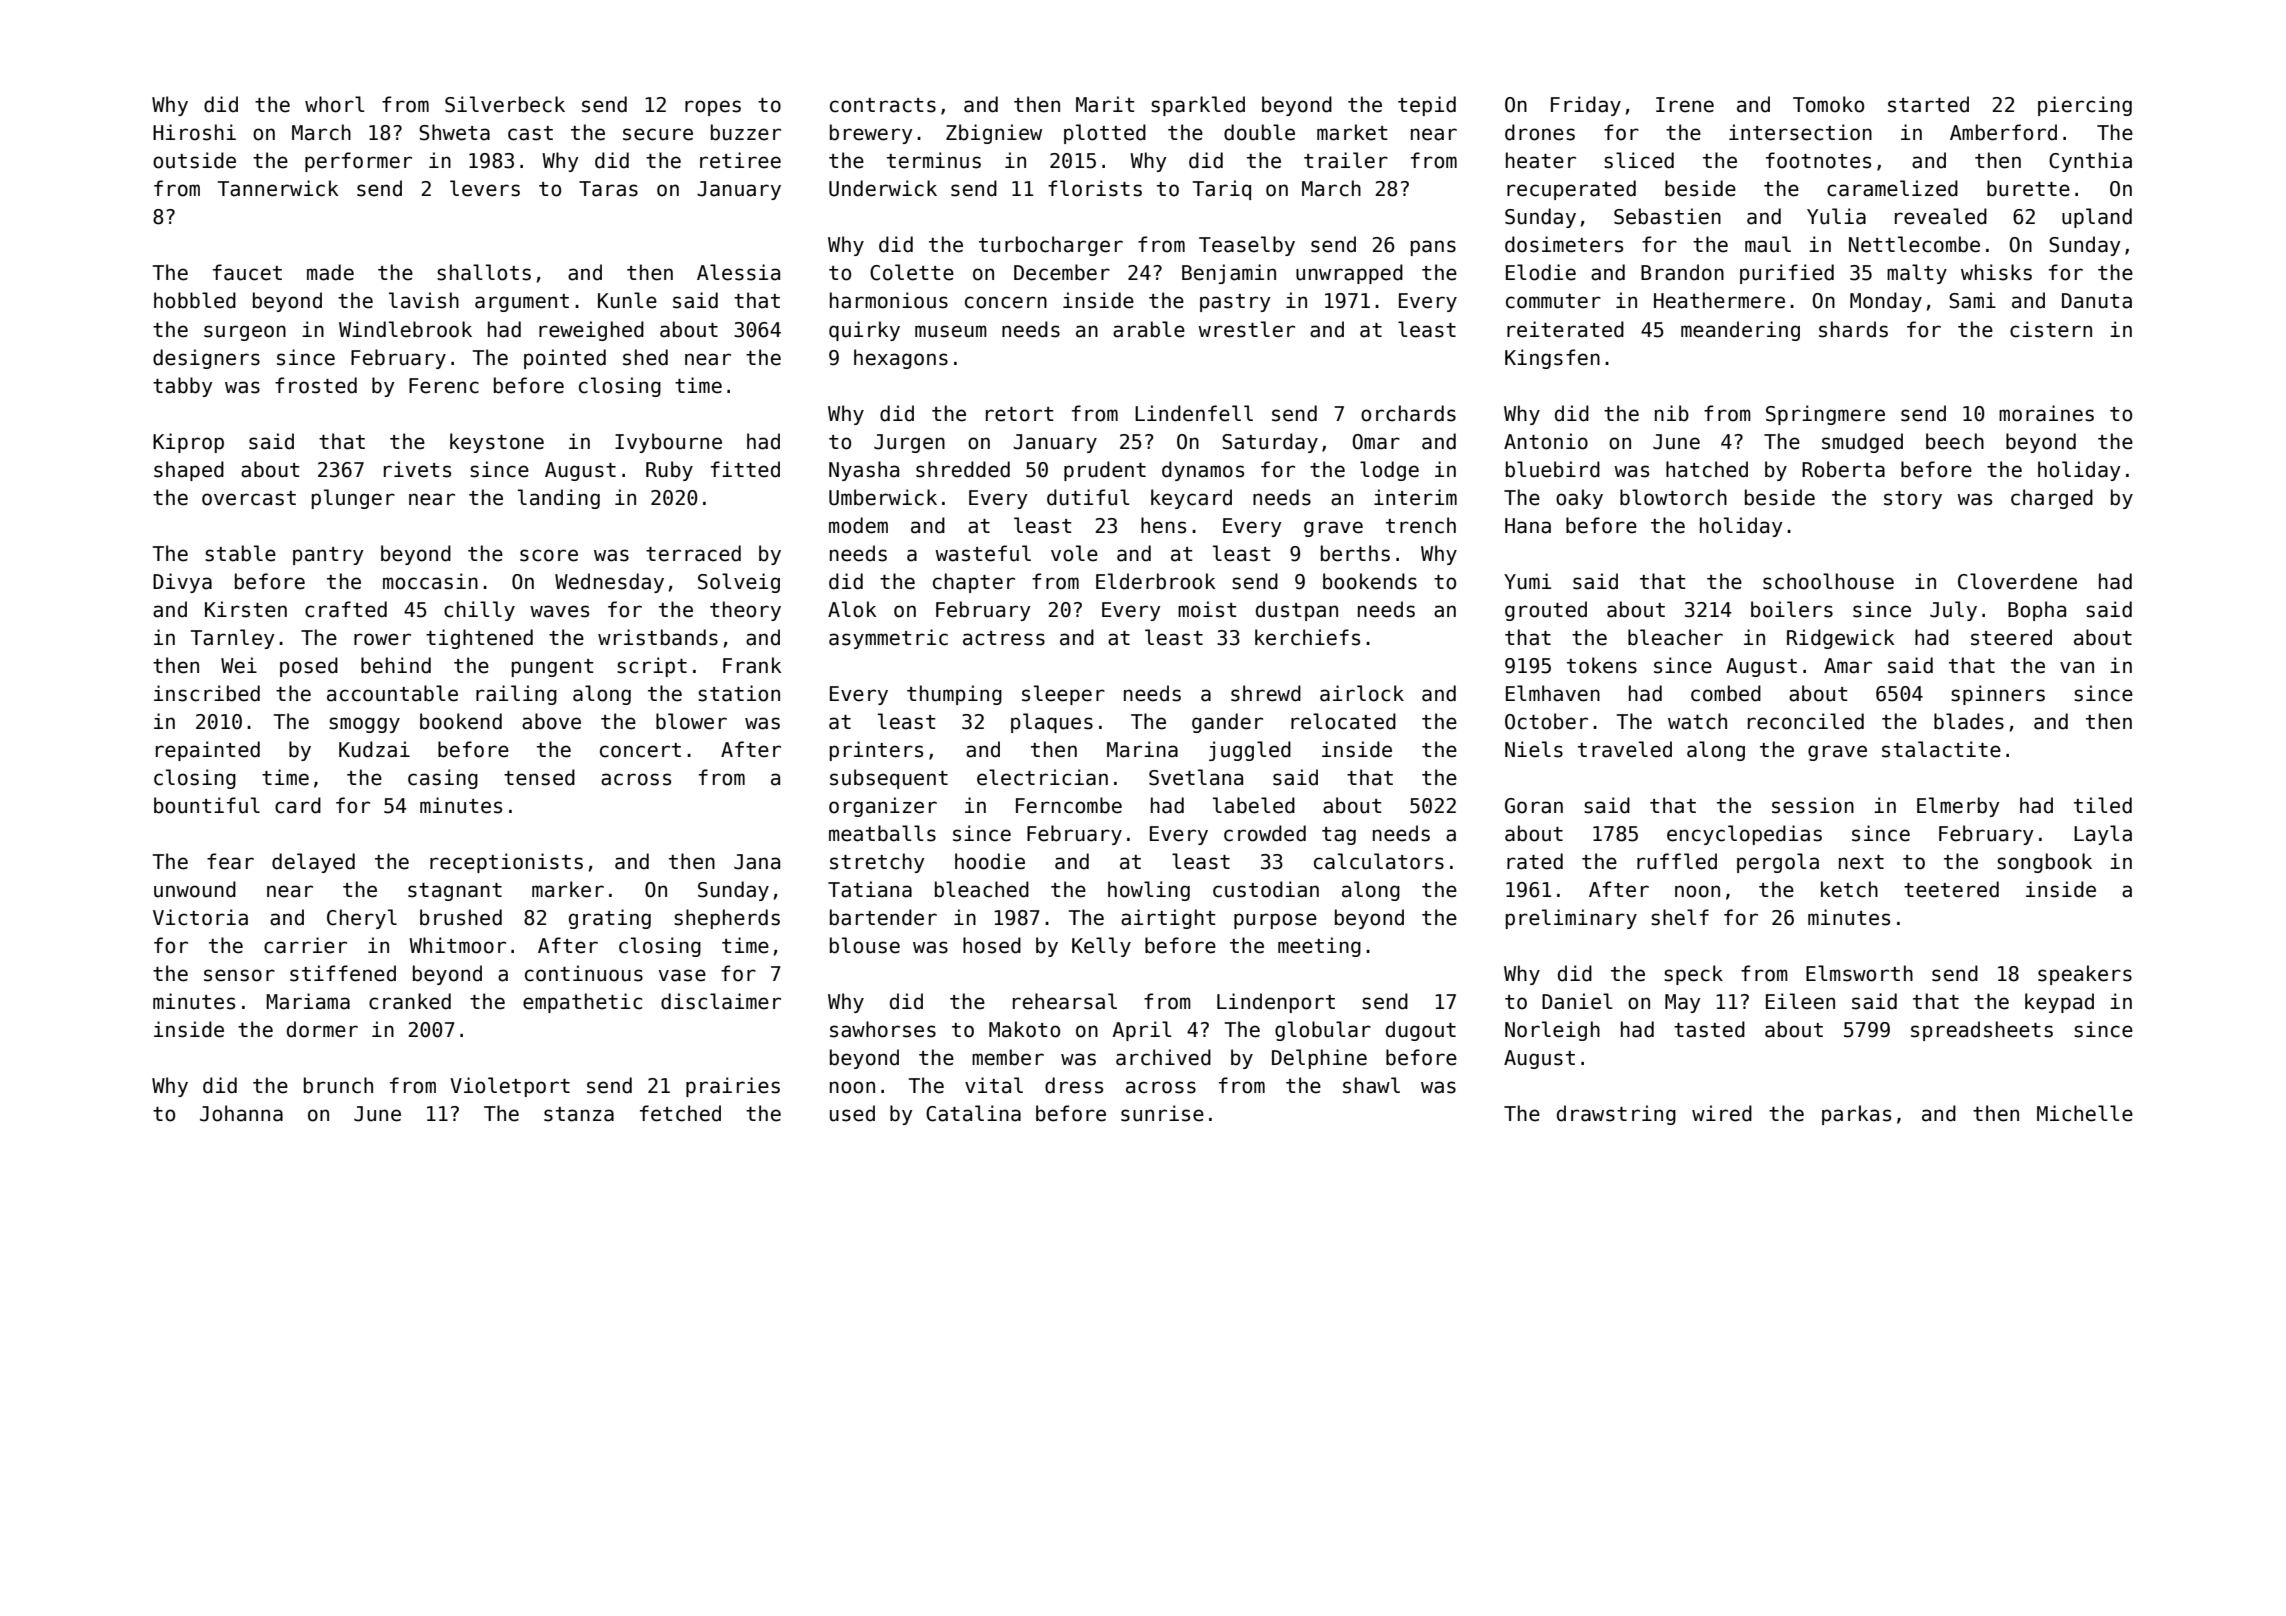  I want to click on sensor, so click(239, 975).
